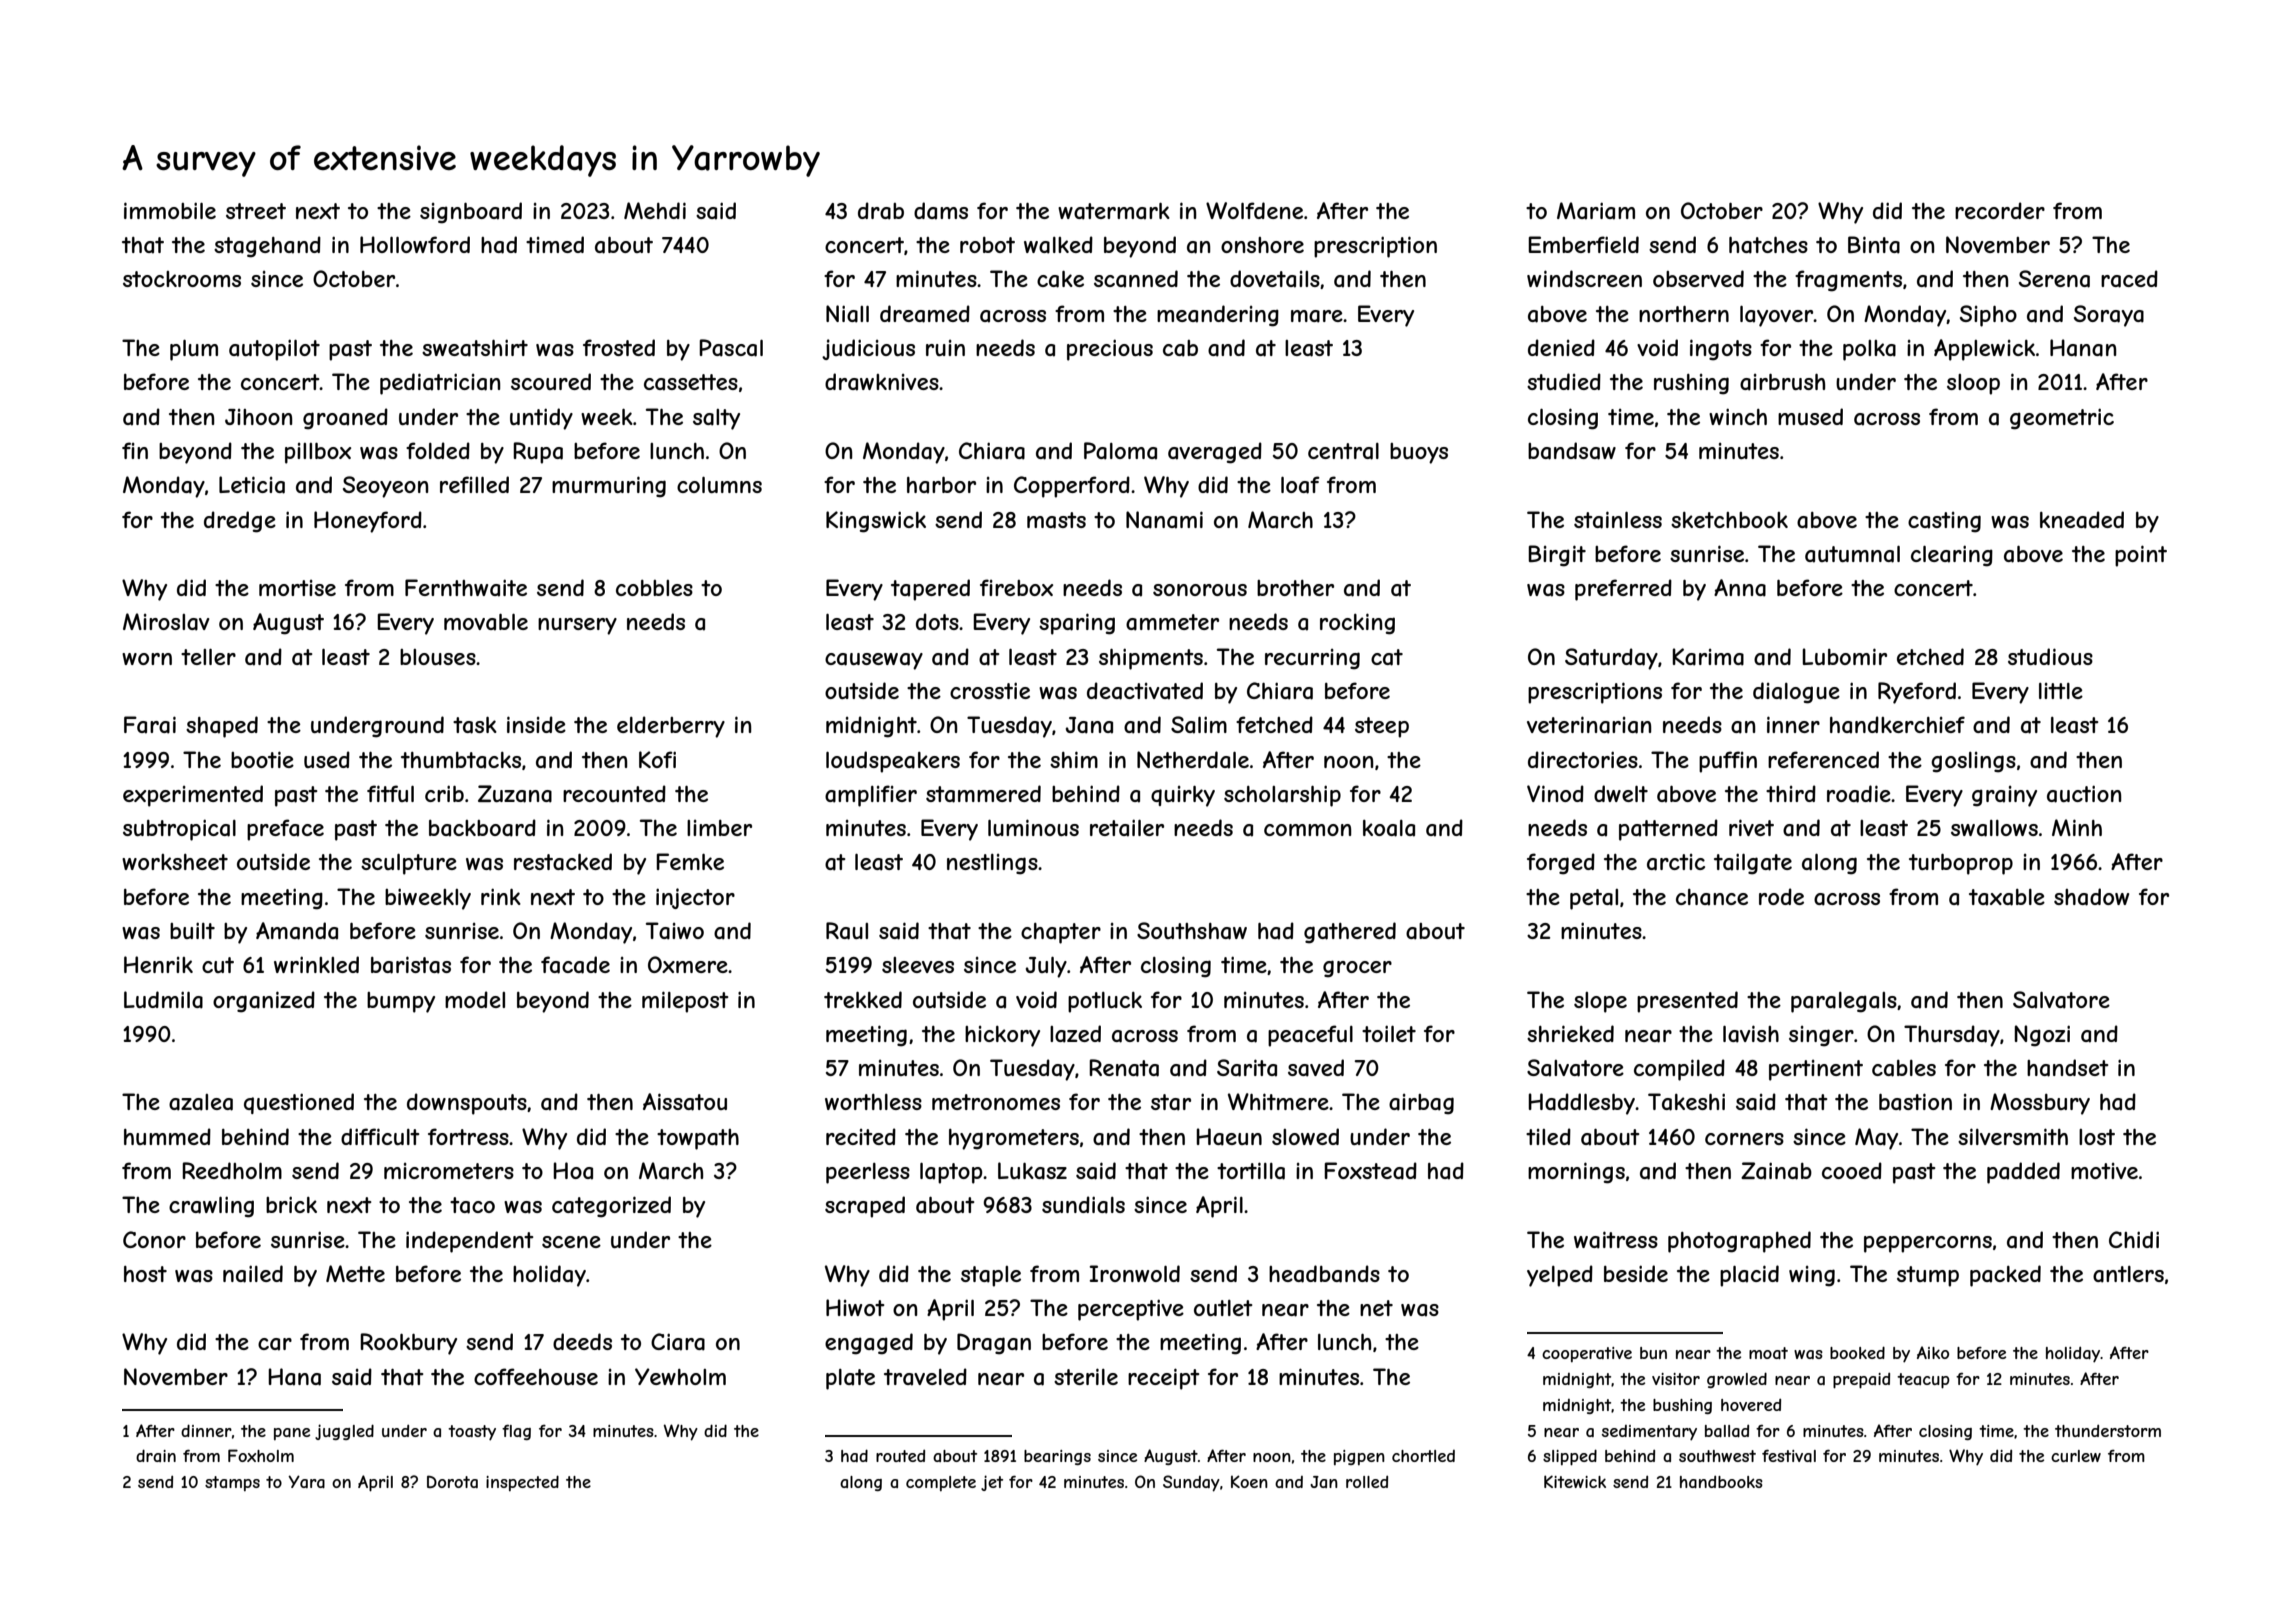  Describe the element at coordinates (2000, 210) in the screenshot. I see `recorder` at that location.
